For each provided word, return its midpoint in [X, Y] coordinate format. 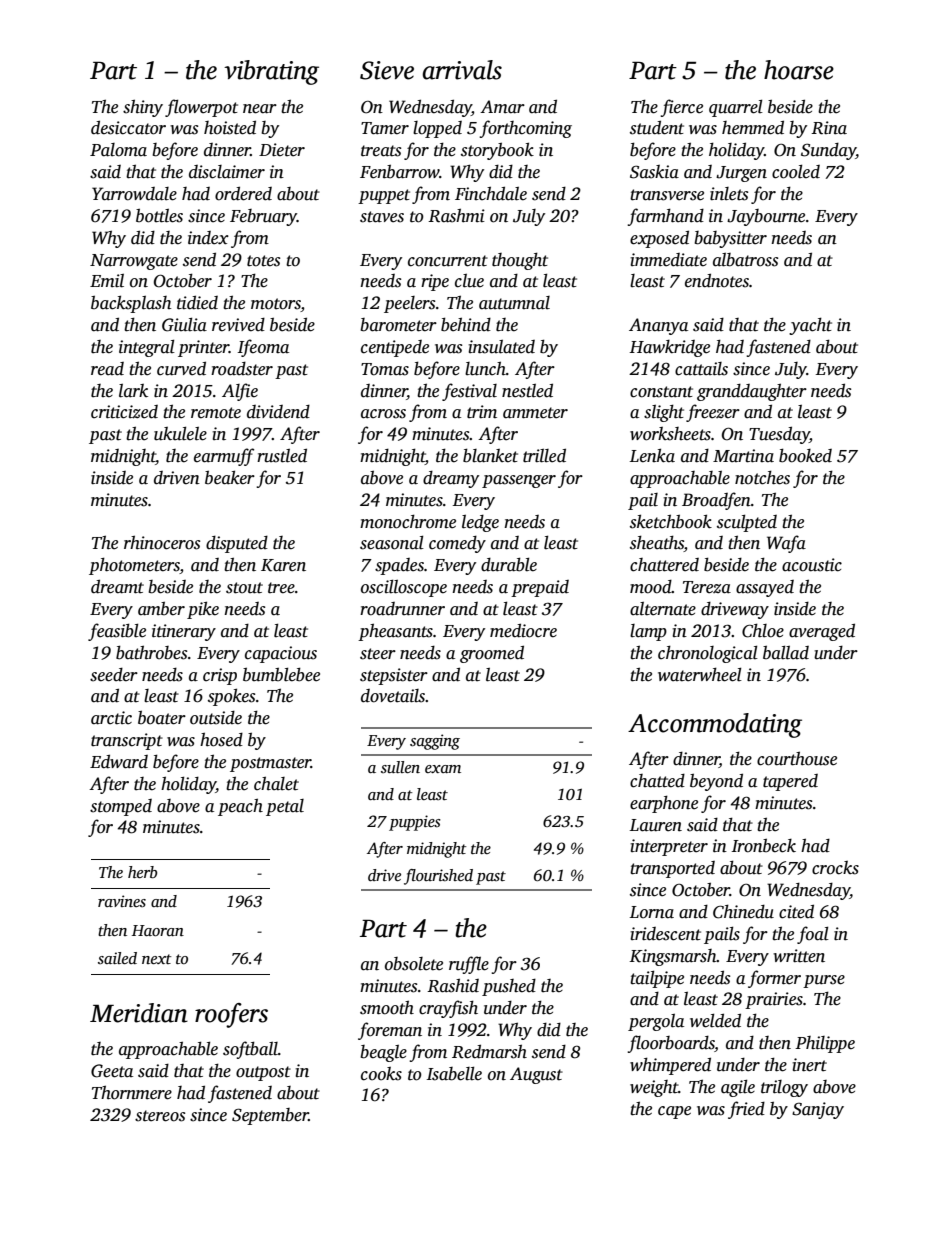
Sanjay [818, 1110]
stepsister [394, 676]
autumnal [514, 303]
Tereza [707, 587]
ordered [243, 193]
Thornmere [132, 1092]
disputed [237, 544]
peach [240, 807]
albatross [745, 260]
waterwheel [700, 674]
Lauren [656, 825]
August [536, 1075]
